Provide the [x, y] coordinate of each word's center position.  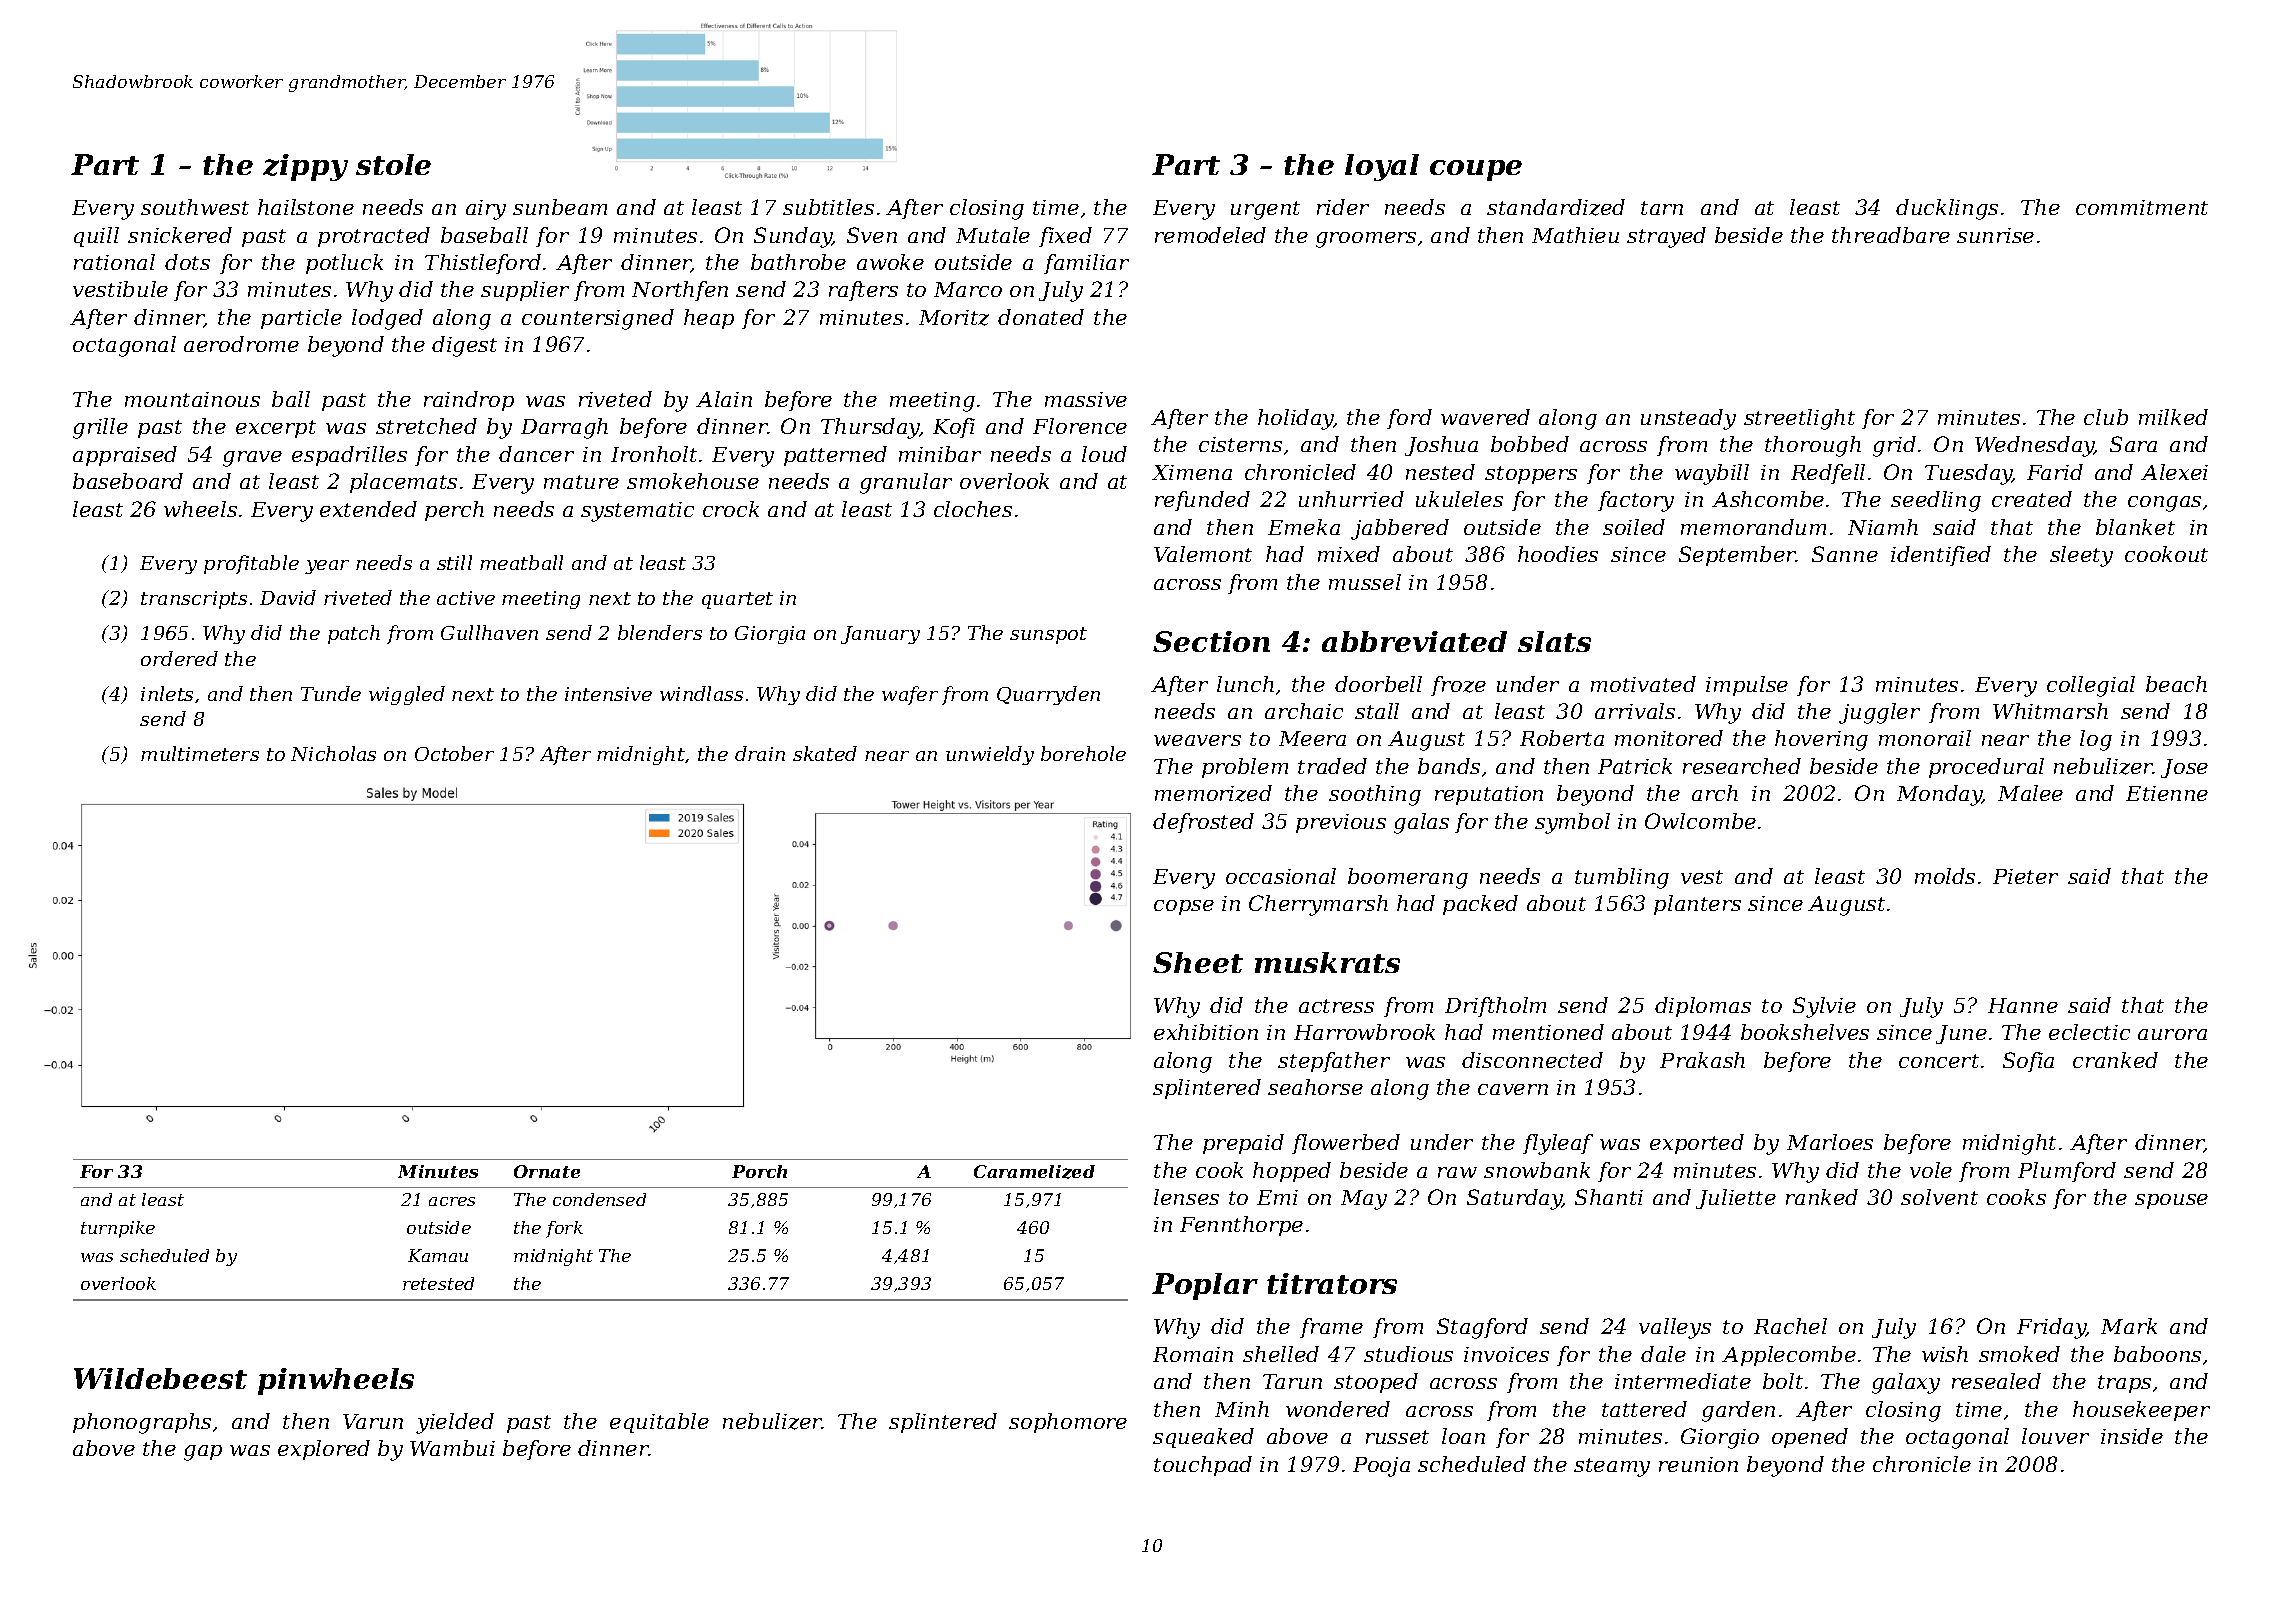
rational [114, 262]
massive [1086, 399]
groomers [1366, 240]
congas [2164, 504]
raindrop [469, 401]
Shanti [1609, 1197]
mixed [1349, 554]
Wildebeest [160, 1378]
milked [2173, 417]
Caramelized [1034, 1172]
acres [452, 1201]
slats [1554, 641]
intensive [608, 694]
